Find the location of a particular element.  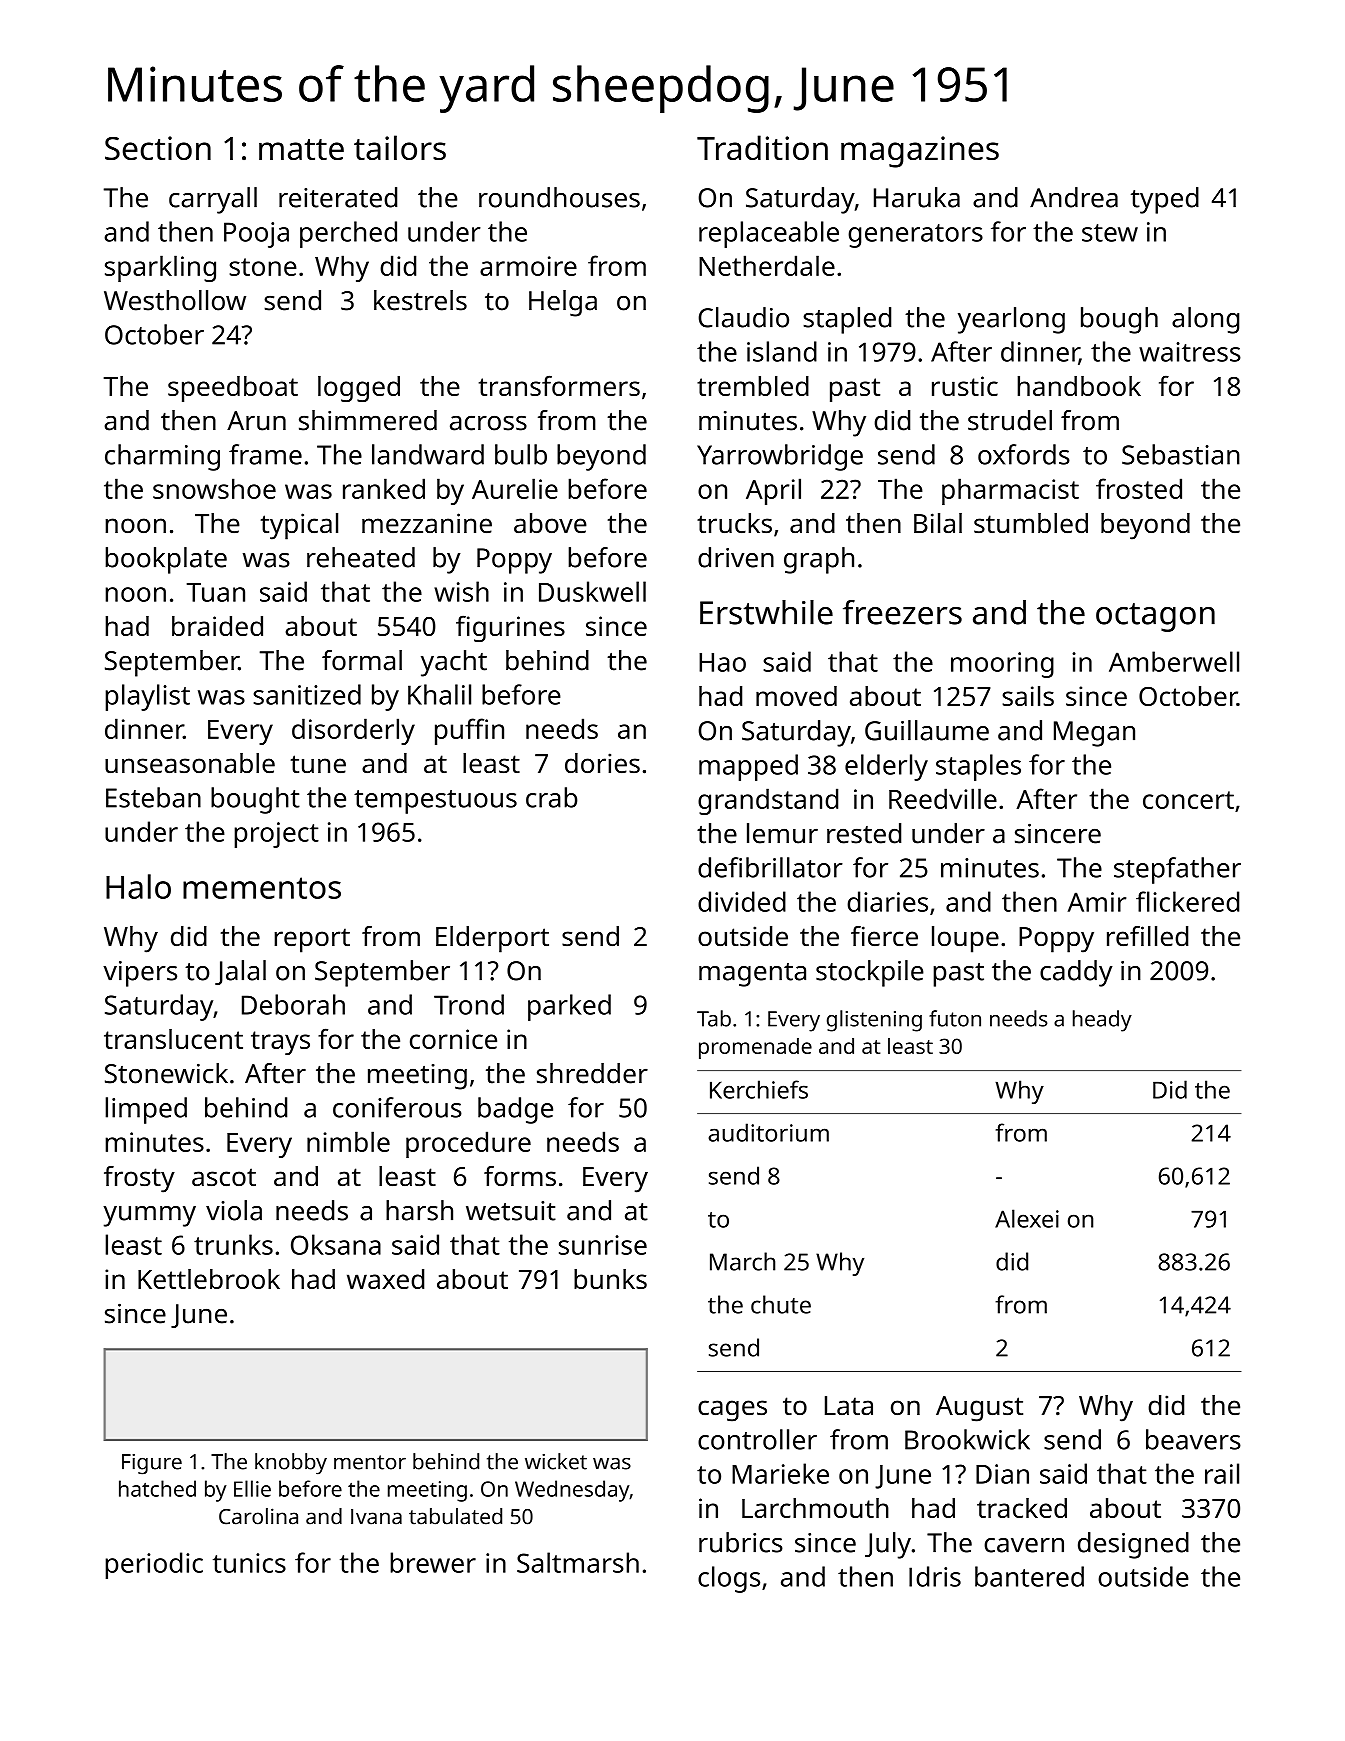

trucks is located at coordinates (734, 523).
